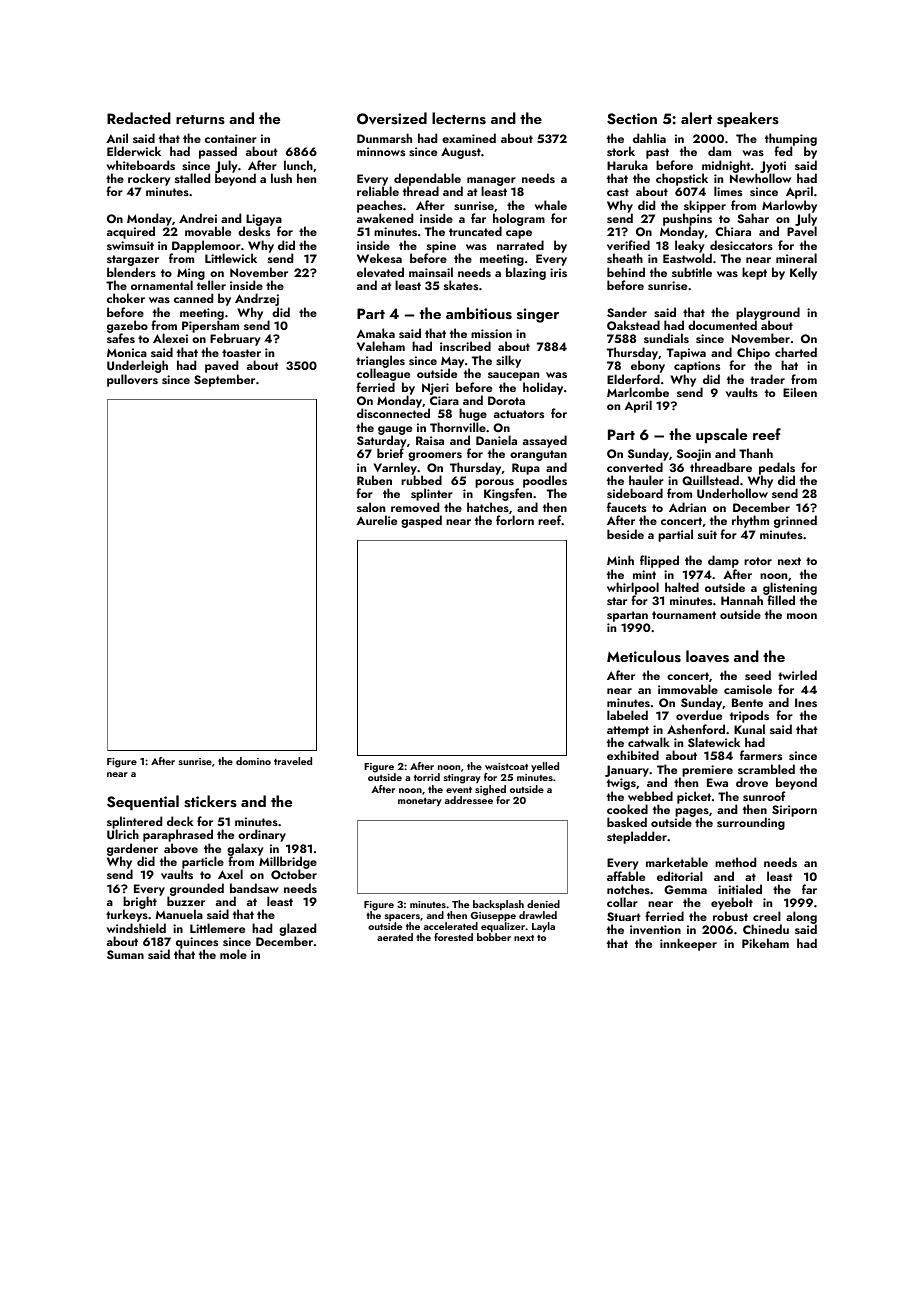  I want to click on captions, so click(697, 367).
